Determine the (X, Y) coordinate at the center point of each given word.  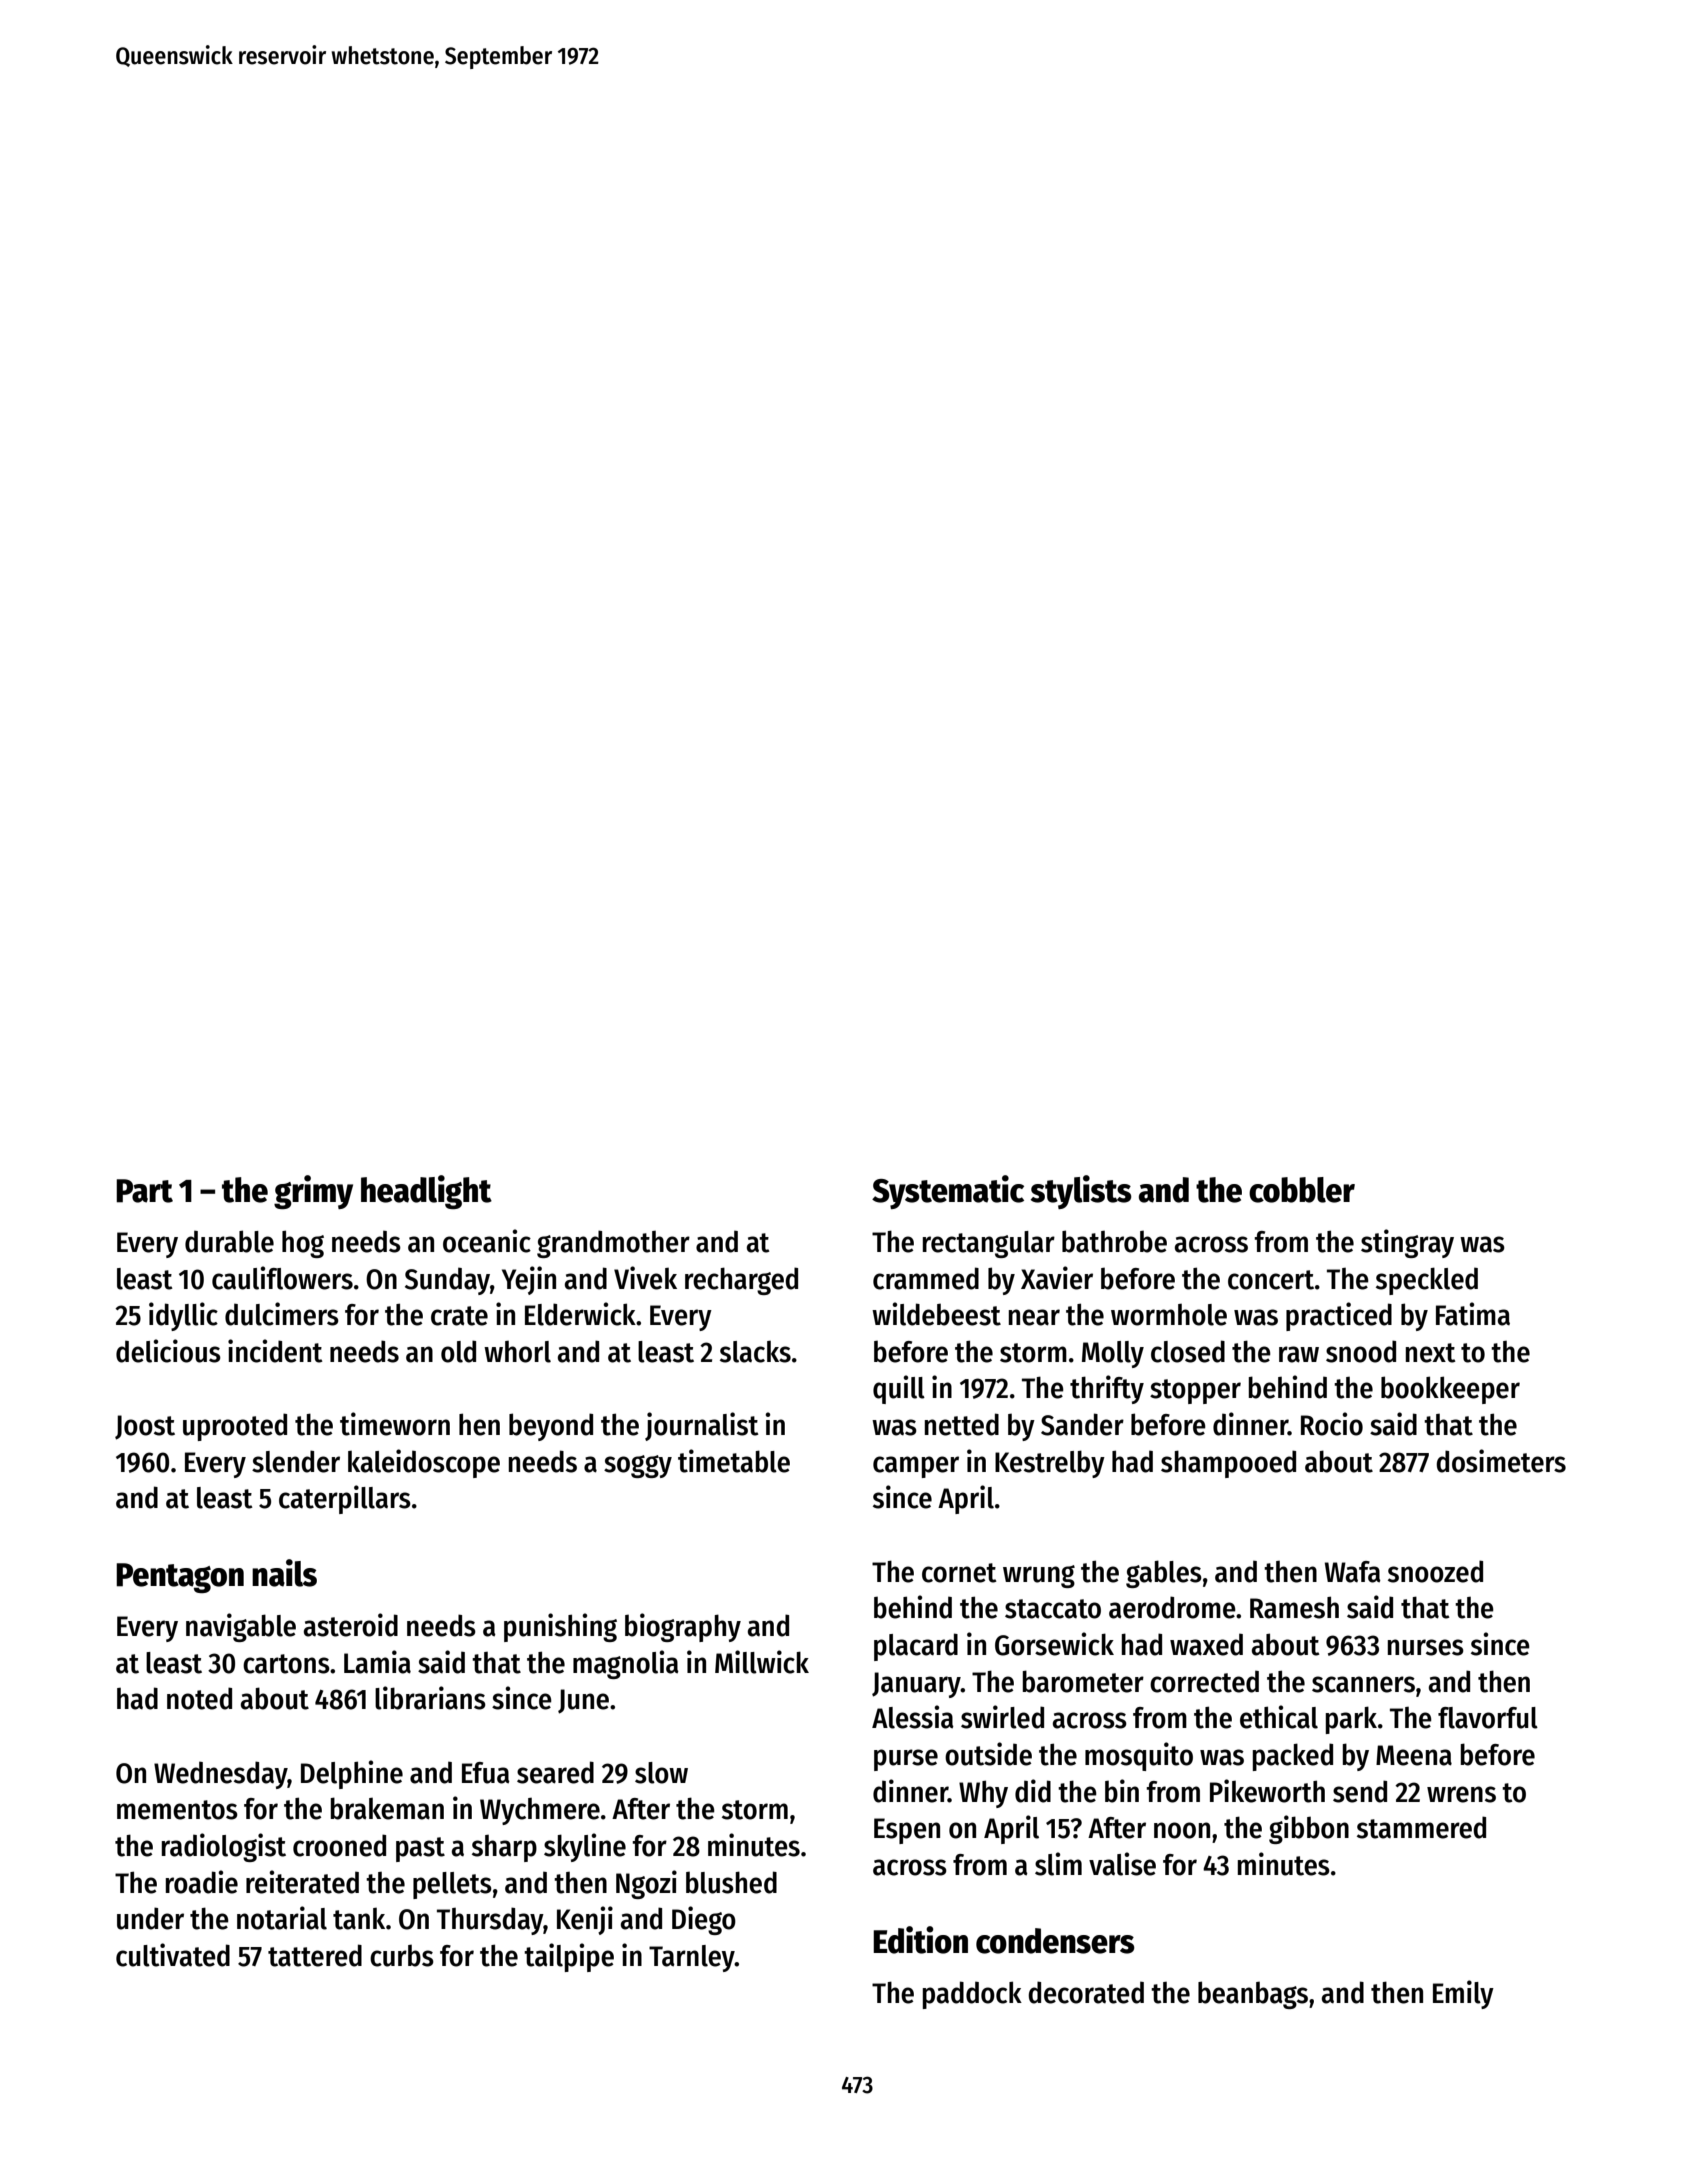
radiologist (224, 1847)
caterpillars (345, 1499)
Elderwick (580, 1314)
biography (683, 1627)
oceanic (487, 1241)
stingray (1407, 1243)
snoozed (1435, 1571)
